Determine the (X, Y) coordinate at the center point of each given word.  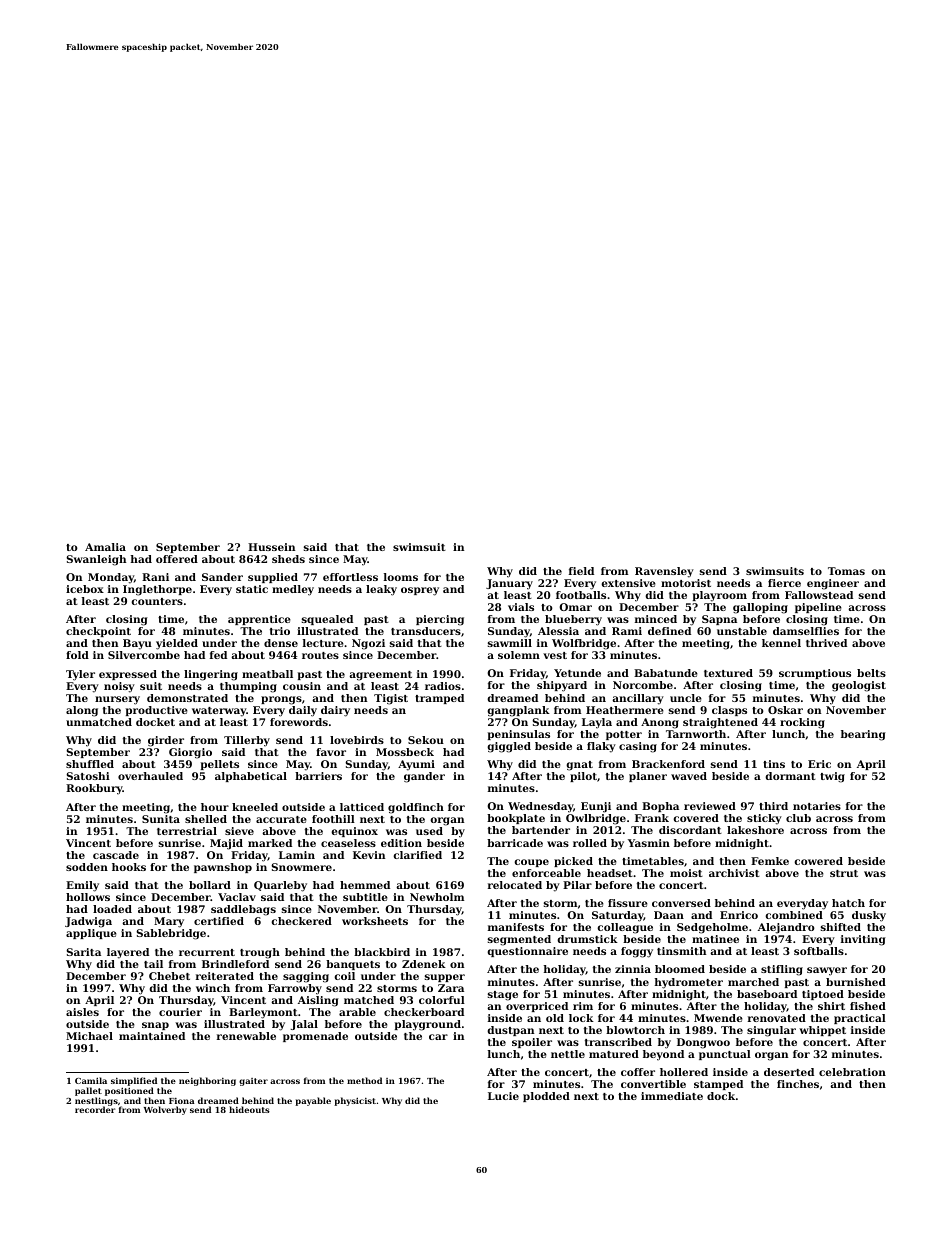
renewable (246, 1036)
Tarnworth (696, 734)
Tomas (846, 571)
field (581, 571)
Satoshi (88, 776)
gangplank (518, 711)
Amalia (105, 547)
